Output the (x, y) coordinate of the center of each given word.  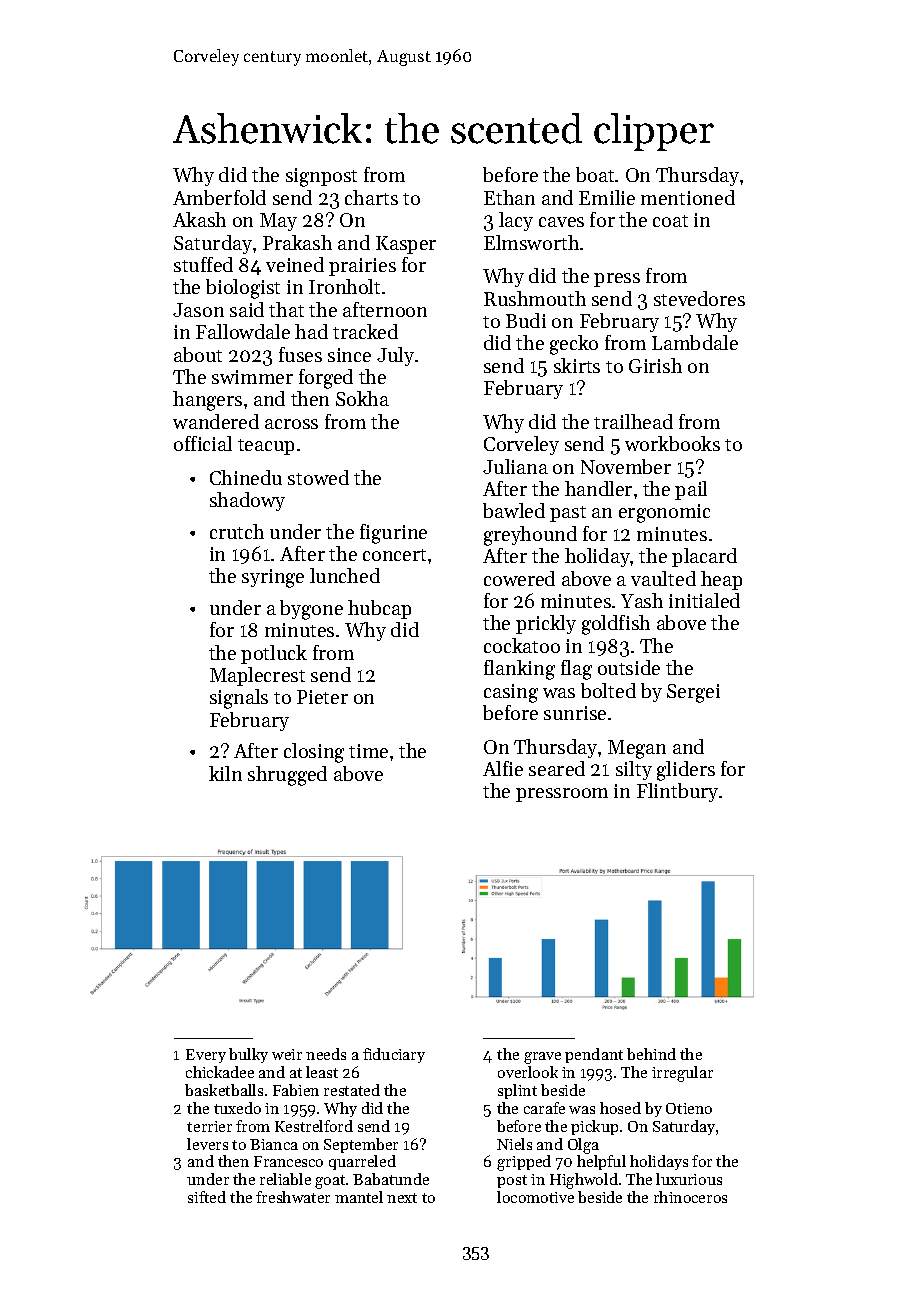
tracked (365, 331)
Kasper (406, 245)
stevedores (699, 298)
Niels (514, 1144)
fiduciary (394, 1055)
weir (287, 1054)
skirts (577, 365)
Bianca (274, 1144)
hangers (207, 401)
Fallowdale (243, 331)
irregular (682, 1074)
